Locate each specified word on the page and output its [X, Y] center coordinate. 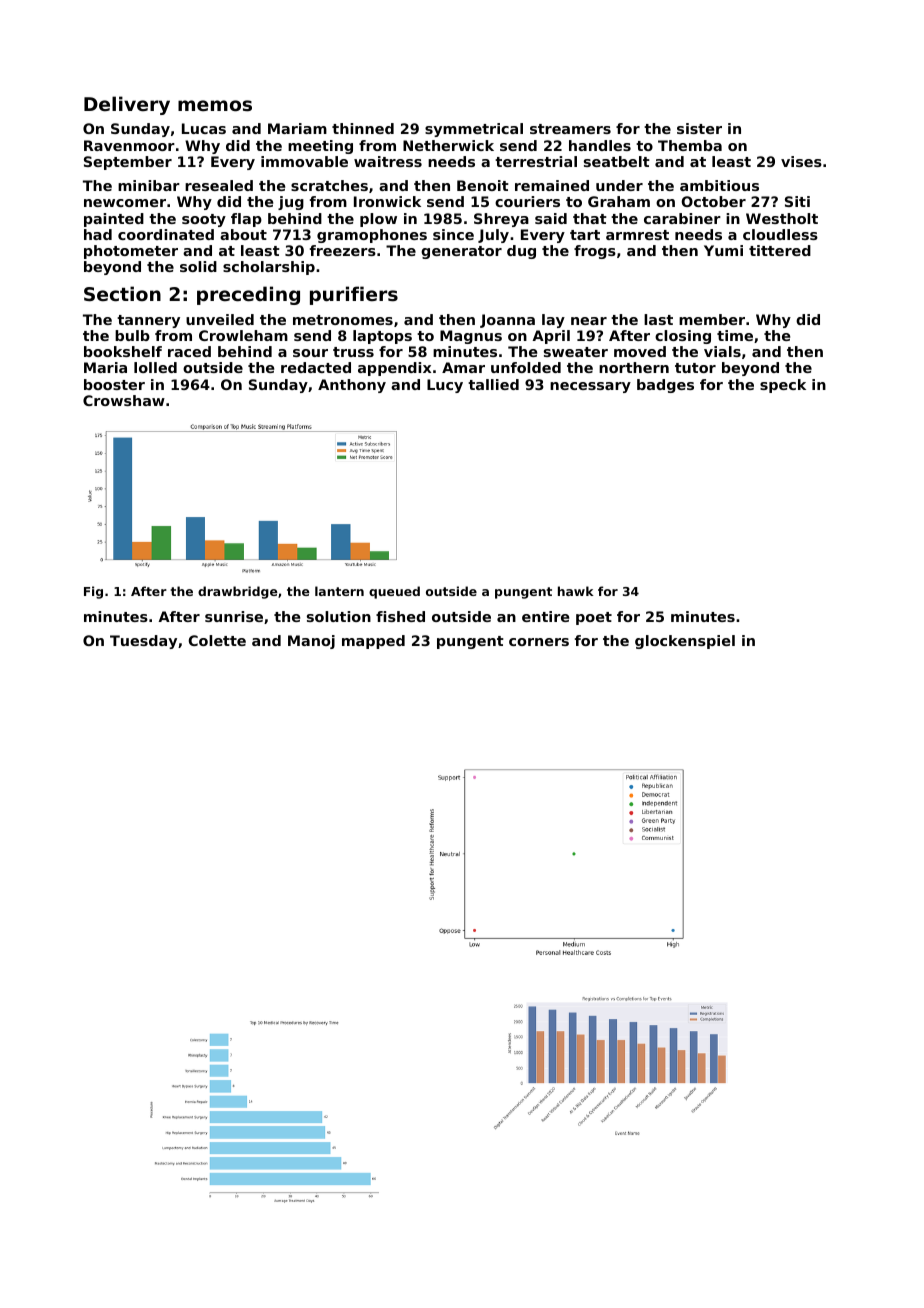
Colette [217, 640]
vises [801, 161]
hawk [576, 591]
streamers [570, 129]
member [712, 319]
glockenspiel [685, 642]
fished [400, 616]
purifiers [354, 295]
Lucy [445, 386]
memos [215, 106]
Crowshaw [124, 400]
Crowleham [243, 335]
